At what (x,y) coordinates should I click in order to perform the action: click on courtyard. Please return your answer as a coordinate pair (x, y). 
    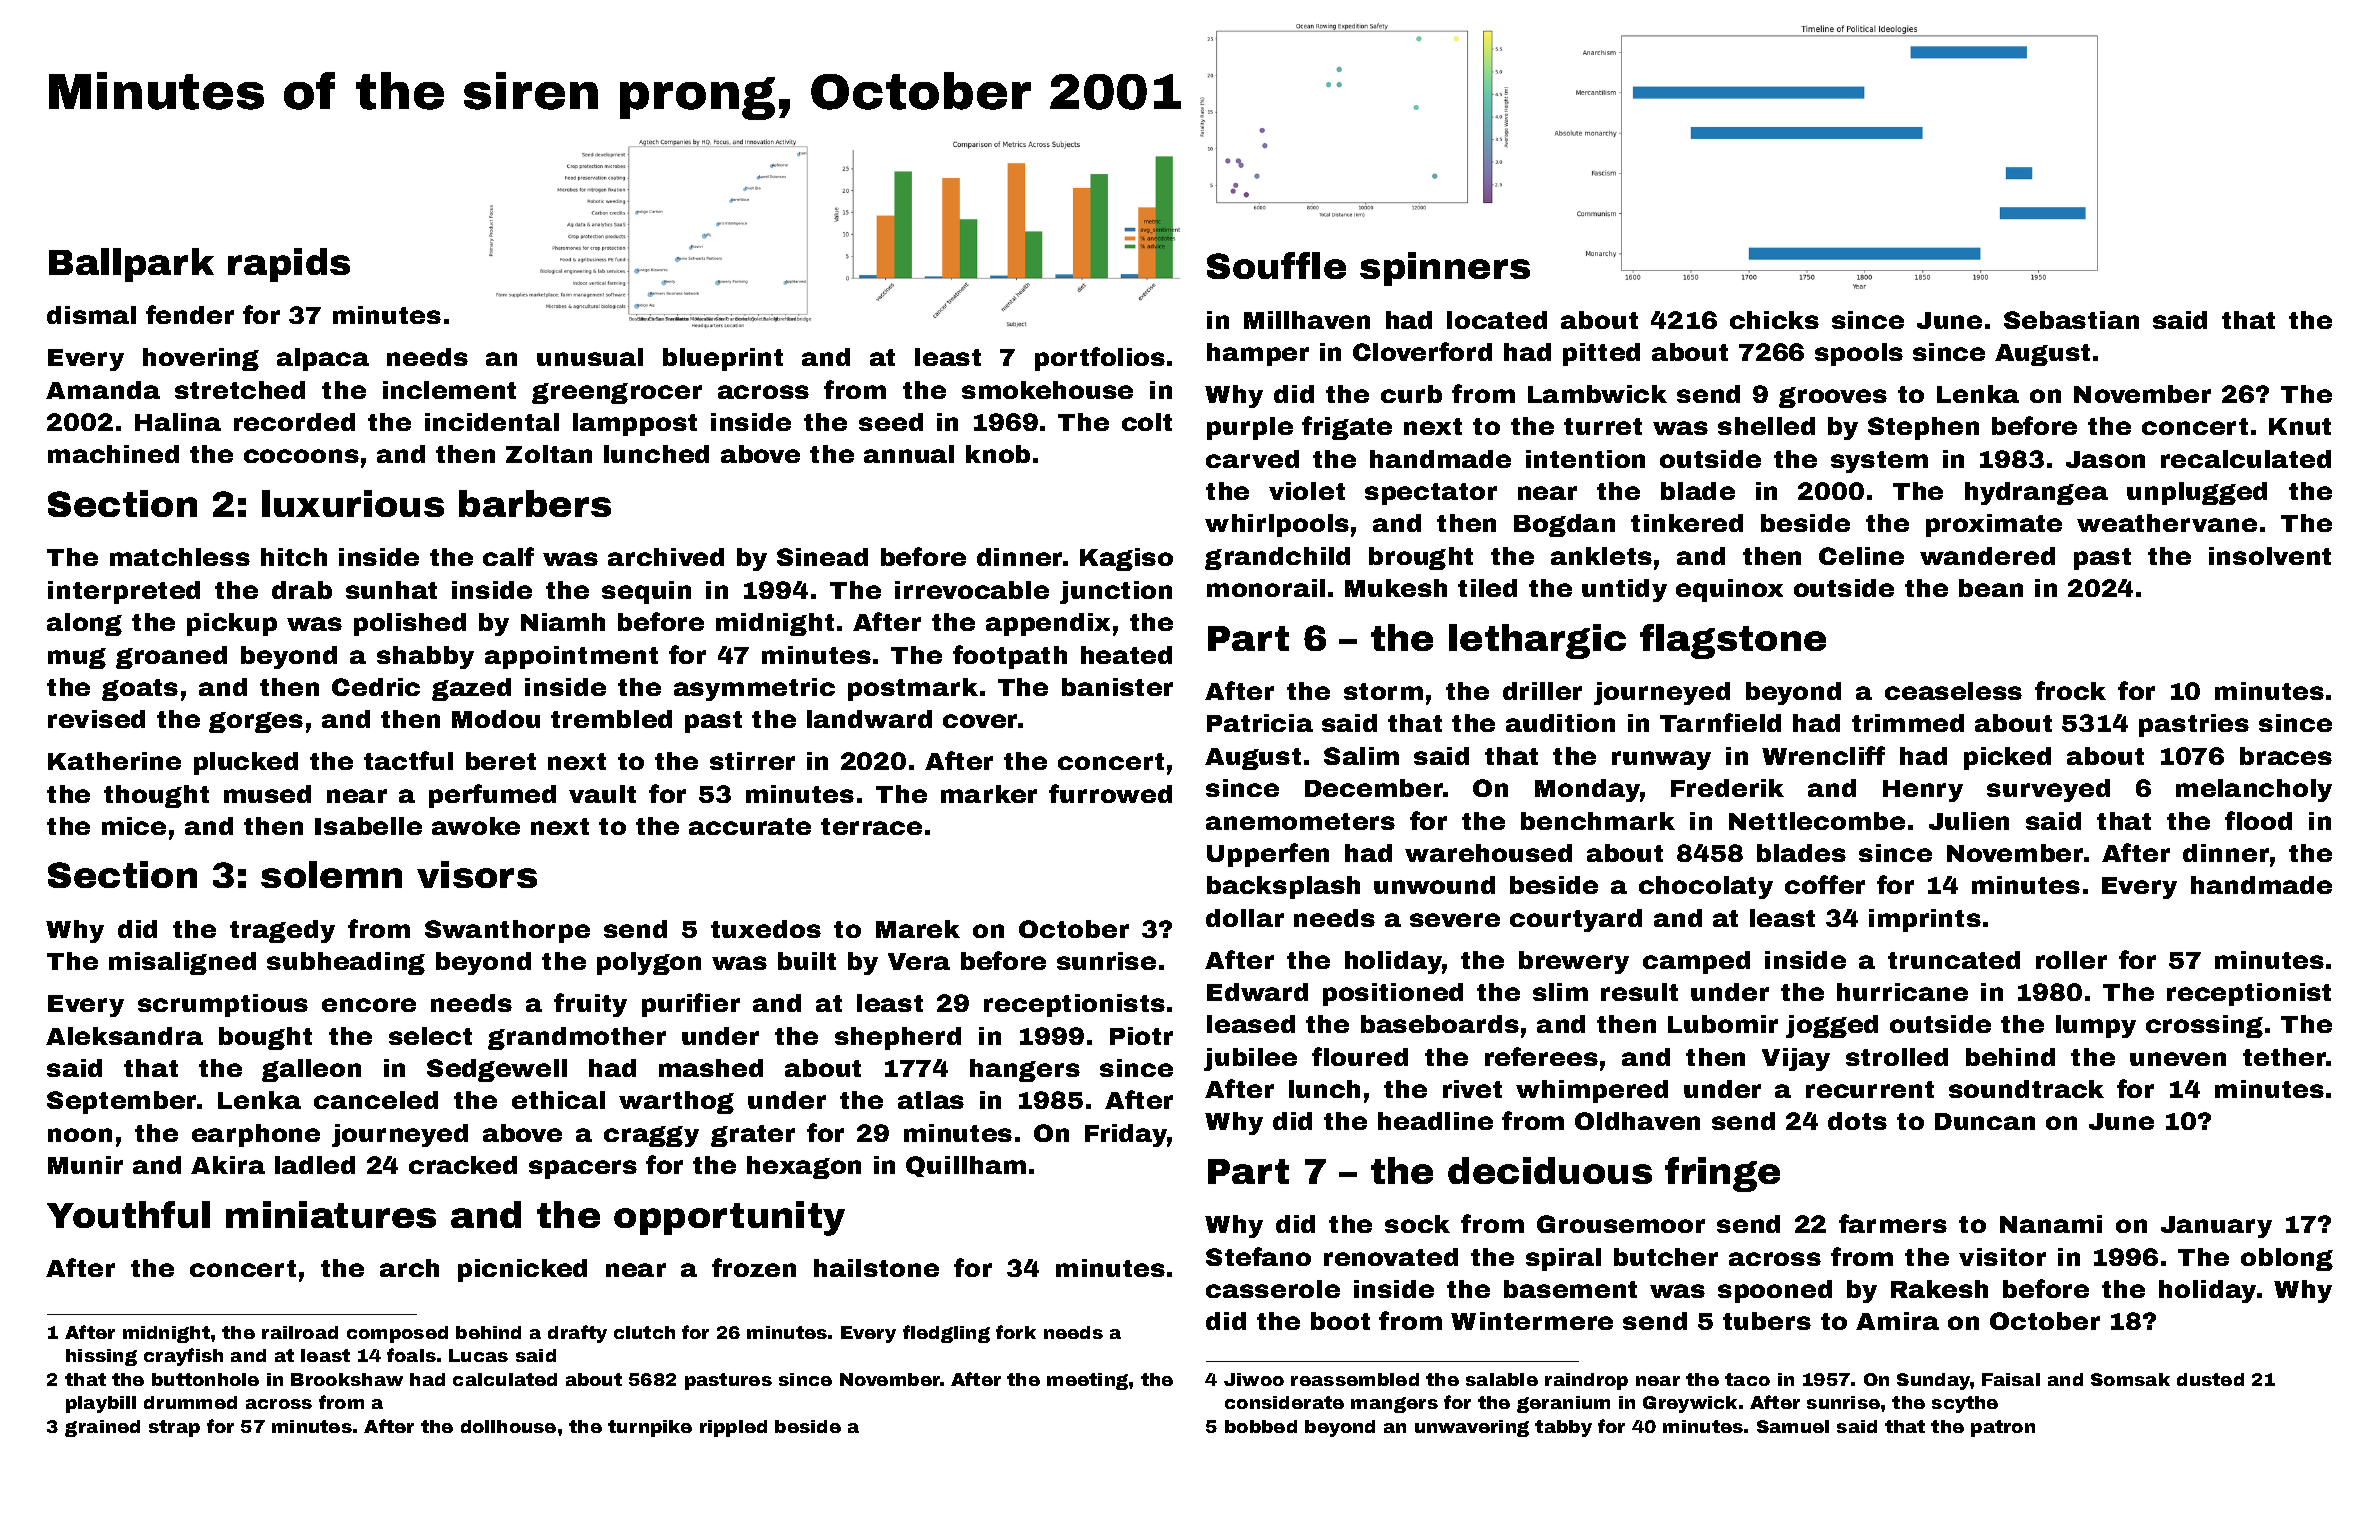
    Looking at the image, I should click on (1576, 920).
